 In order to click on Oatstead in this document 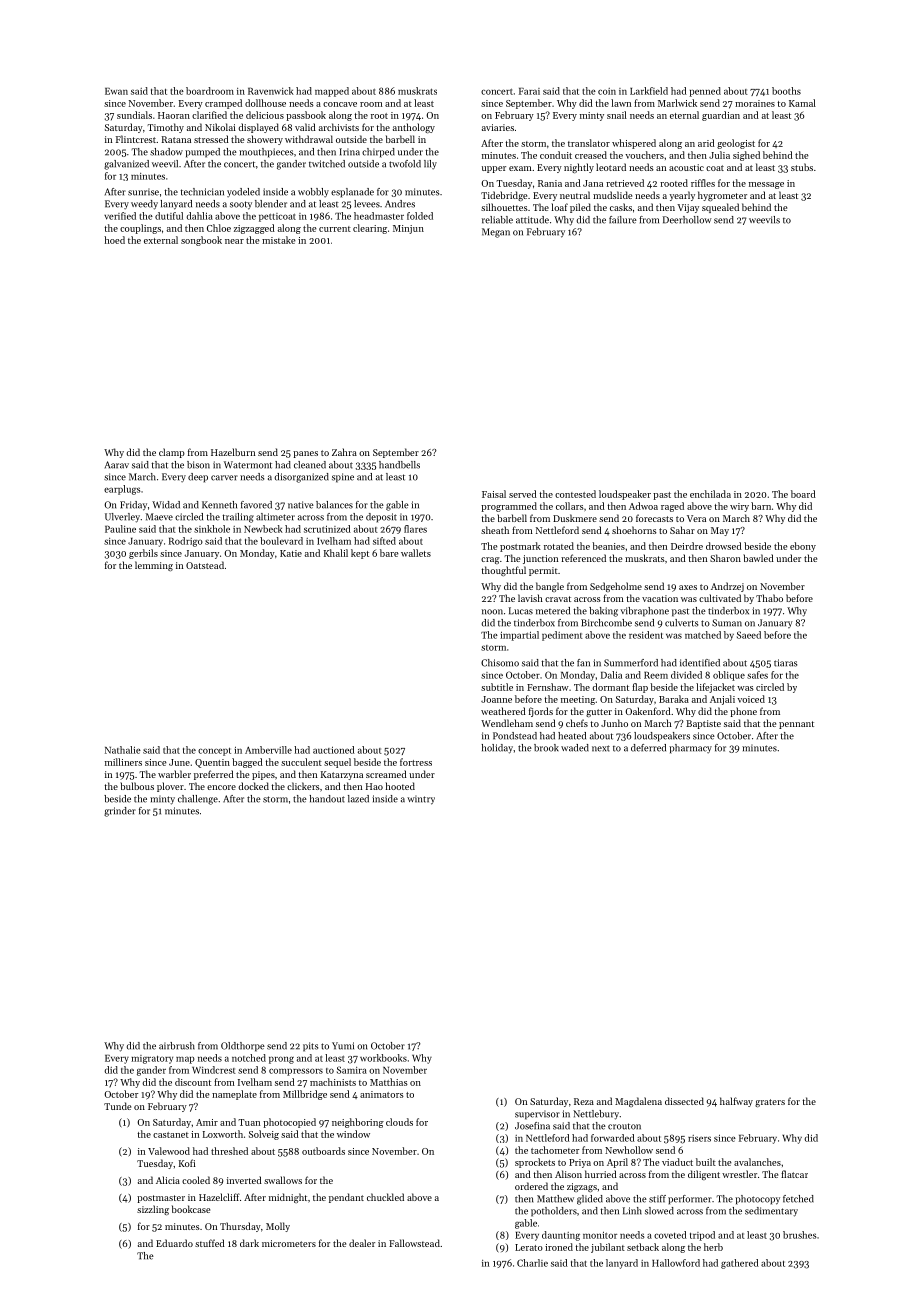, I will do `click(205, 565)`.
